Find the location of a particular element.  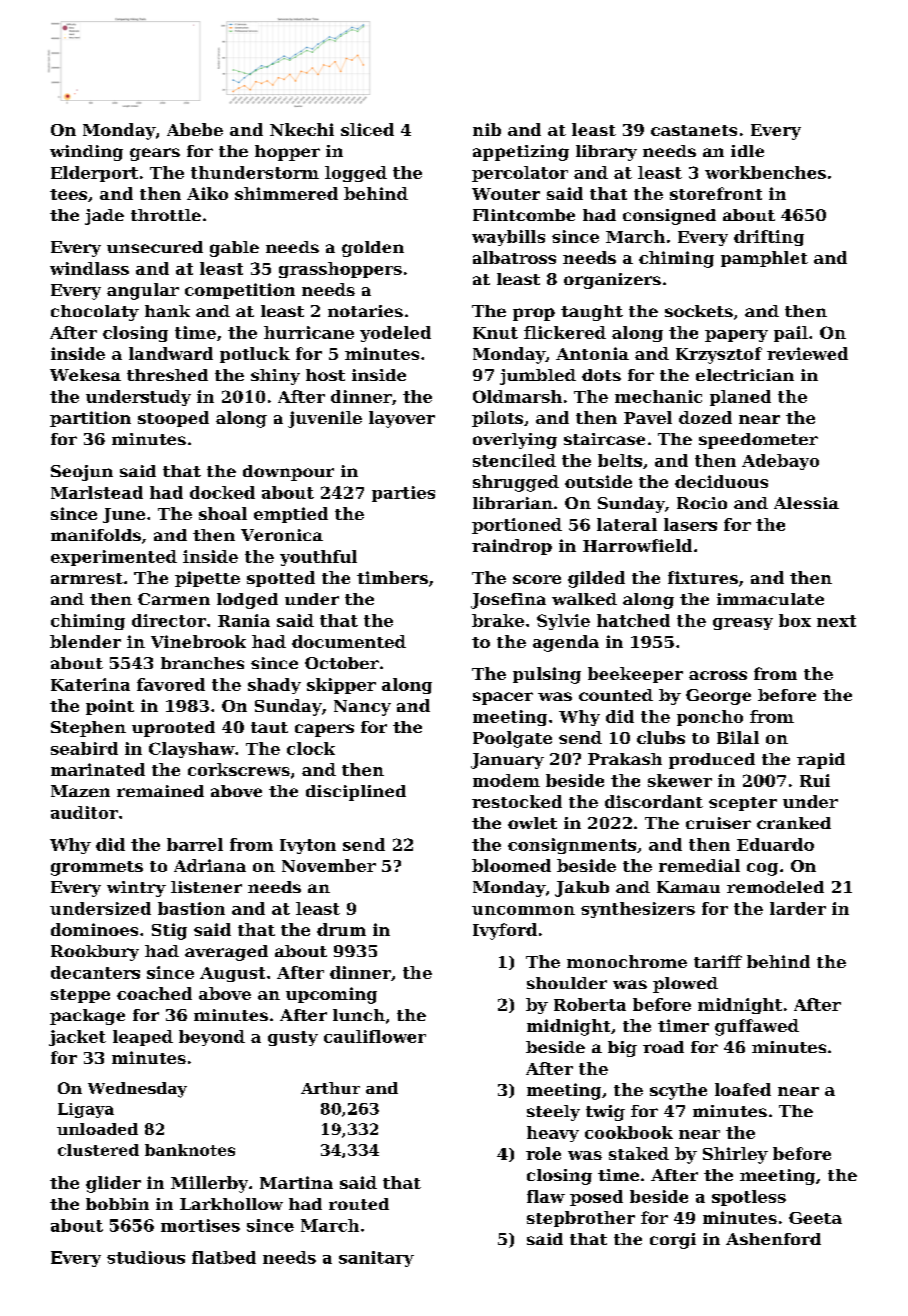

studious is located at coordinates (146, 1257).
